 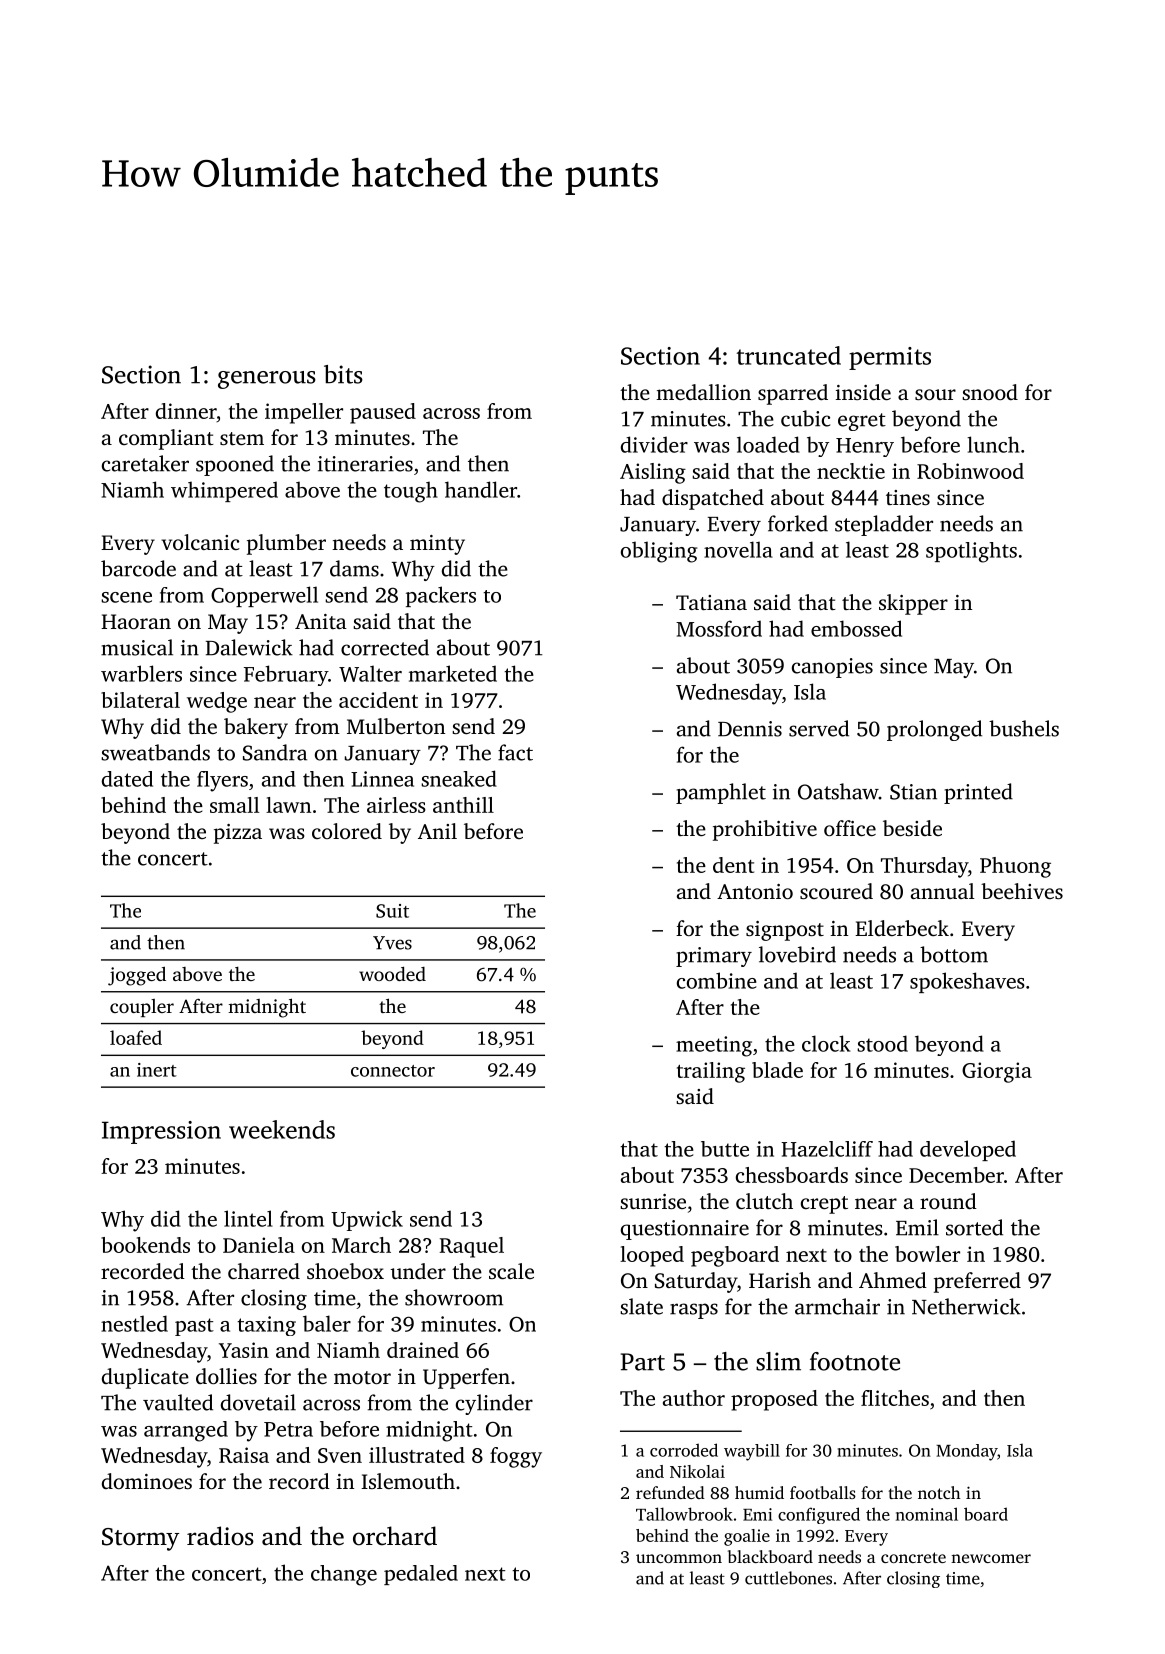 What do you see at coordinates (472, 1247) in the screenshot?
I see `Raquel` at bounding box center [472, 1247].
